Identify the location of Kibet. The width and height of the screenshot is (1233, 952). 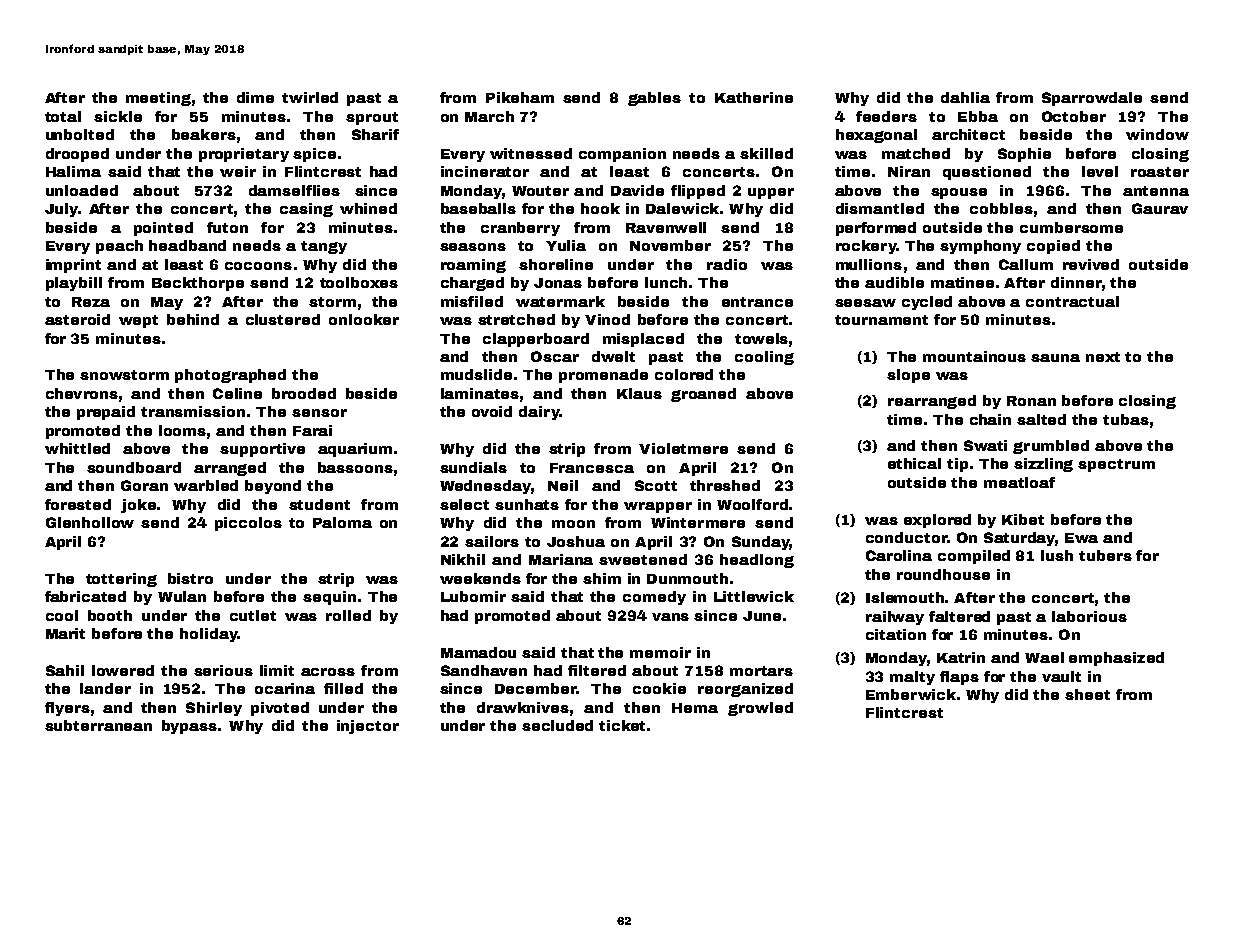
(1023, 519).
